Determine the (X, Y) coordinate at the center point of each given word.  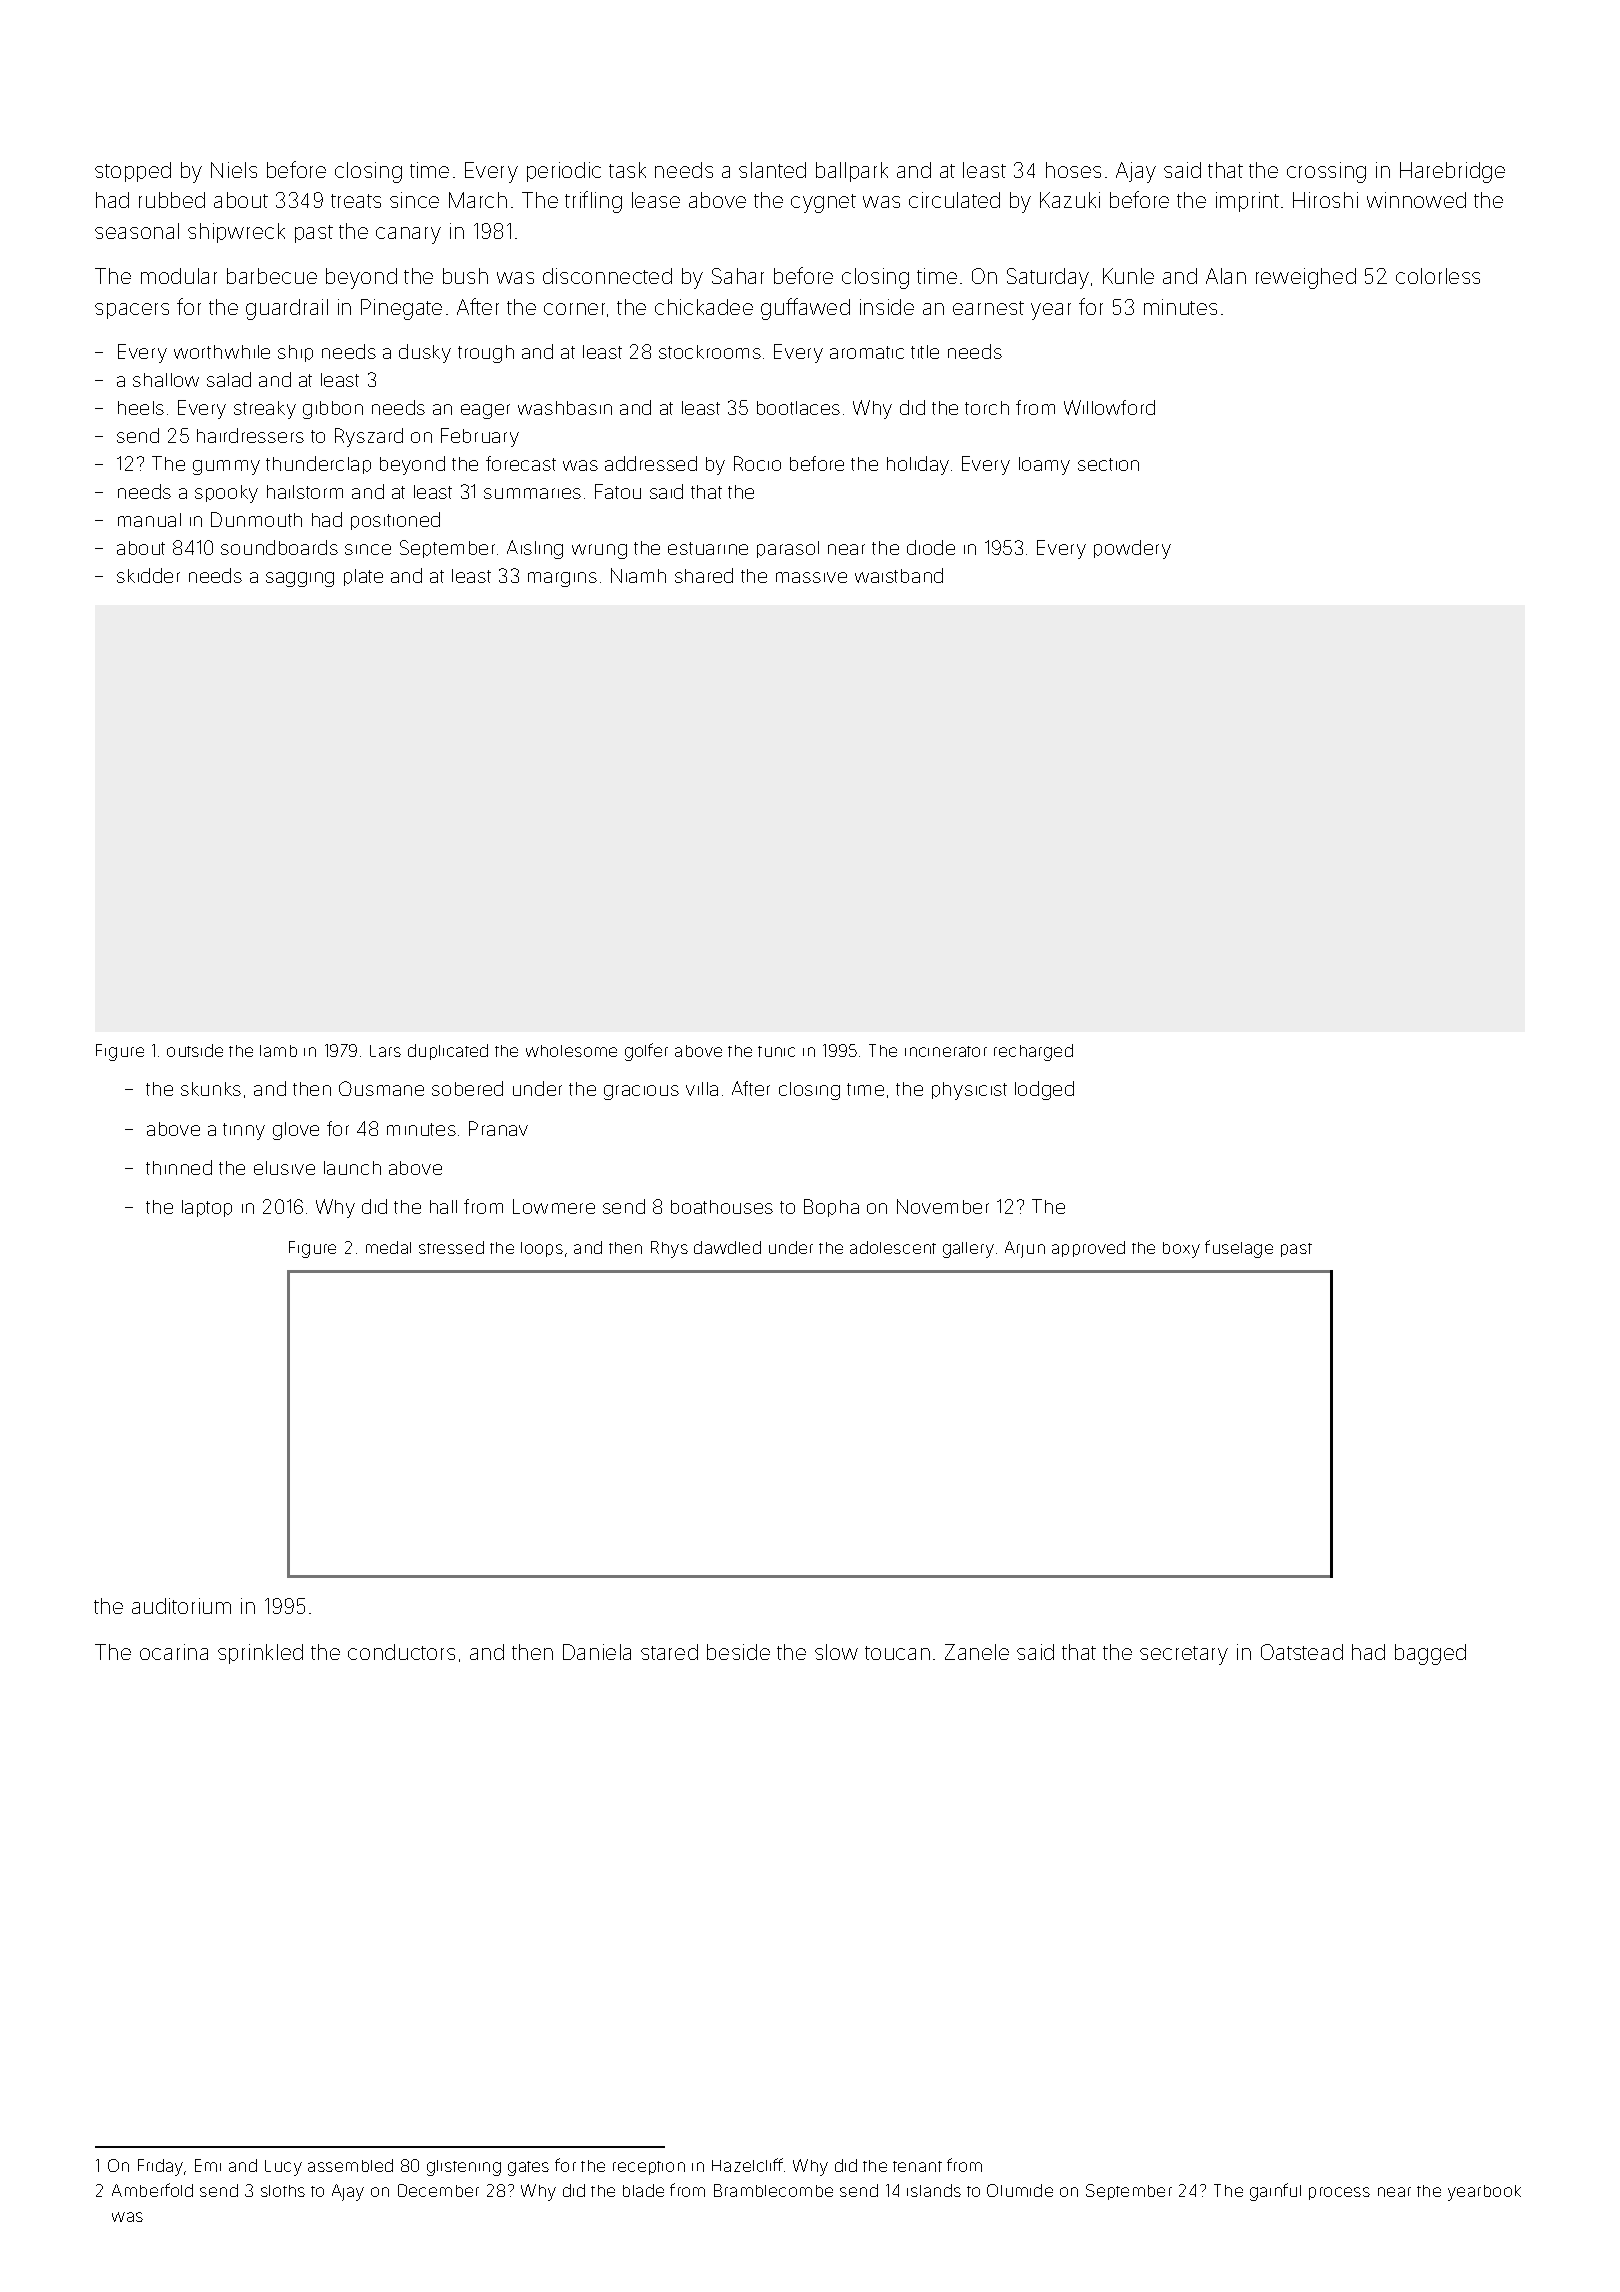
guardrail (287, 309)
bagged (1430, 1654)
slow (836, 1652)
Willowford (1109, 407)
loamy (1044, 466)
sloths (283, 2191)
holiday (918, 465)
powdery (1132, 549)
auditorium (181, 1606)
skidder (148, 575)
